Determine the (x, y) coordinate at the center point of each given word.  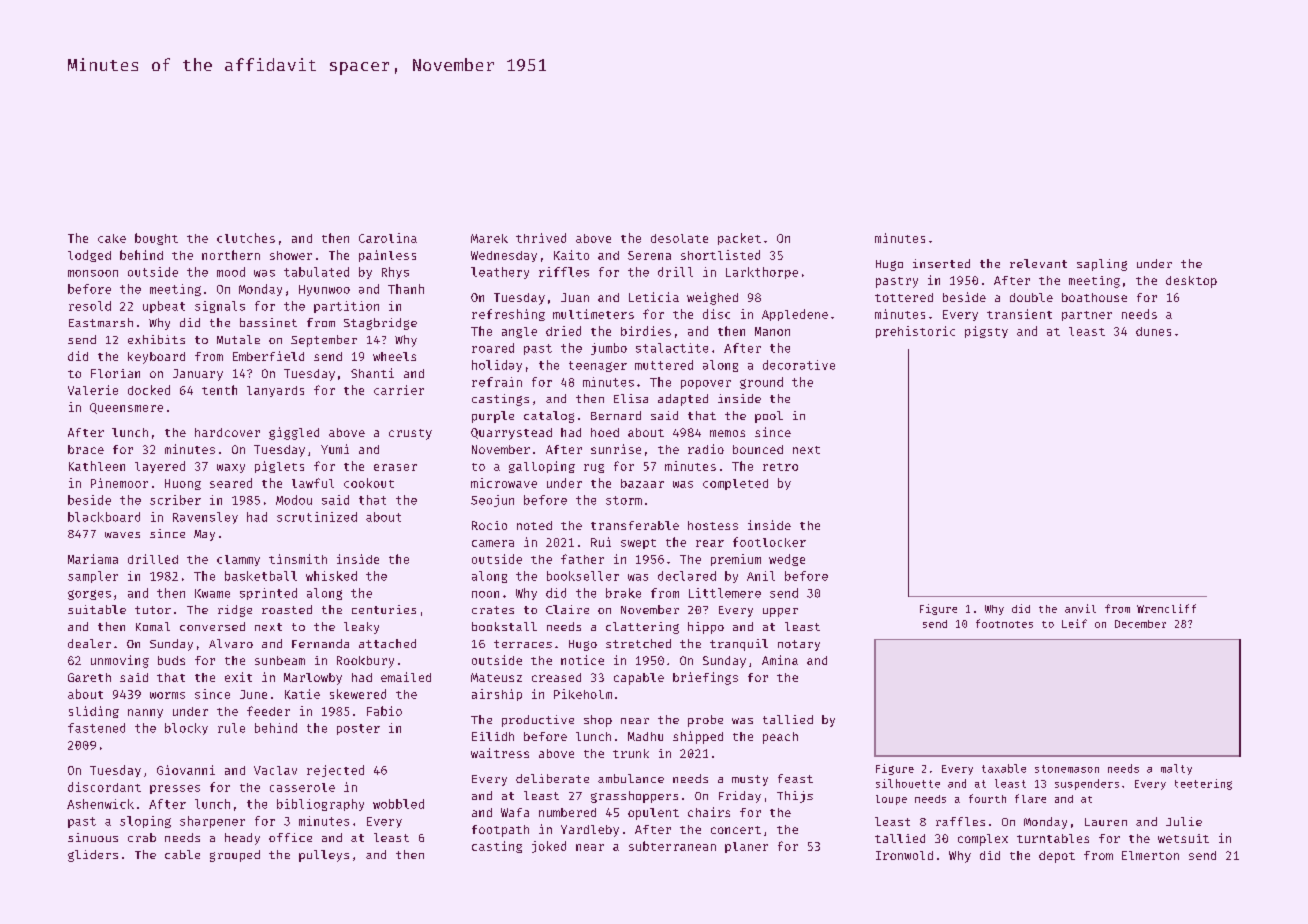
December (1140, 624)
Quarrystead (511, 434)
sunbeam (280, 660)
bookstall (504, 626)
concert (736, 830)
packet (739, 239)
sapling (1102, 265)
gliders (93, 856)
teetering (1203, 784)
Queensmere (126, 408)
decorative (799, 365)
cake (112, 238)
